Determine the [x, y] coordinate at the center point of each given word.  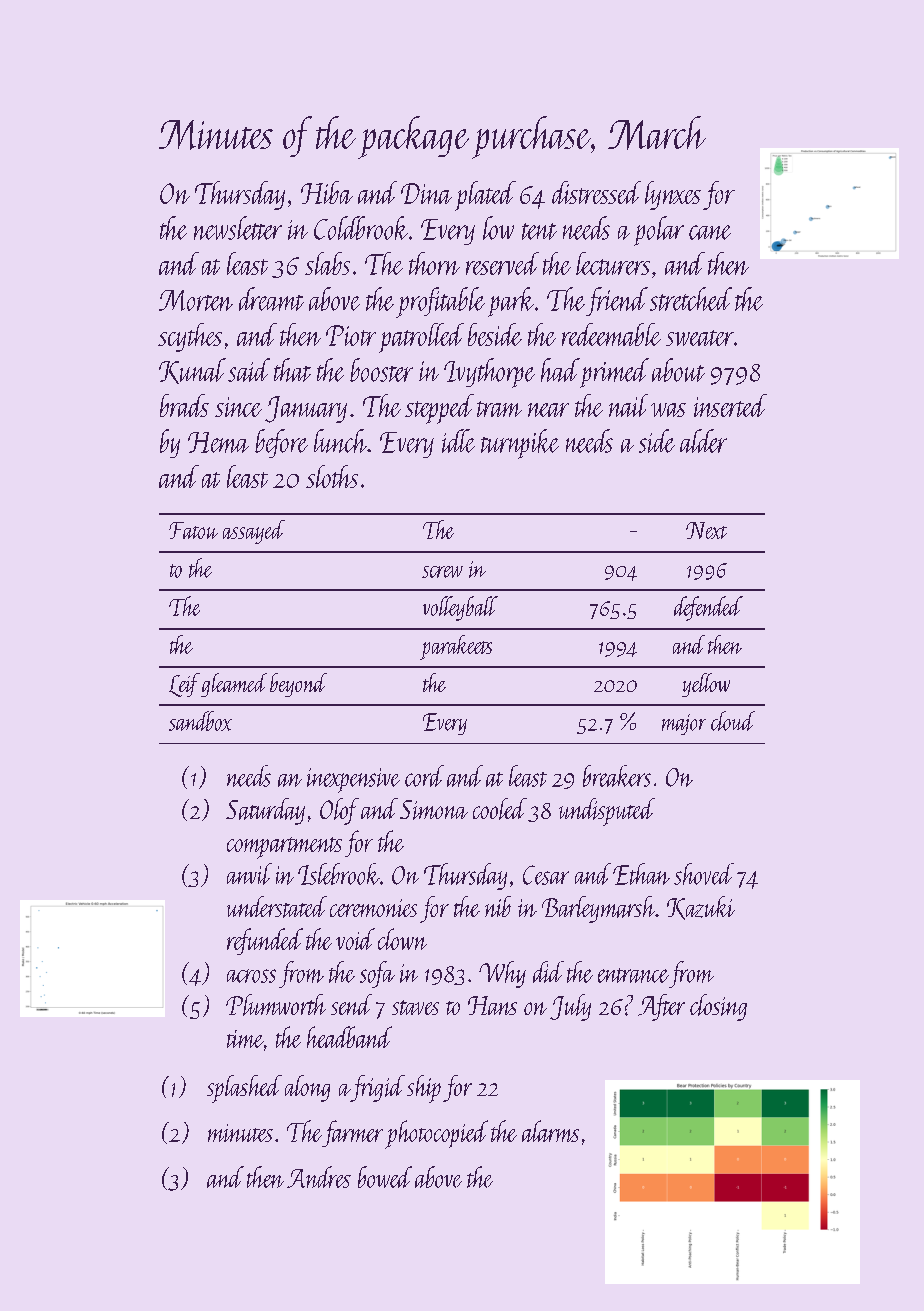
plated [485, 196]
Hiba [327, 192]
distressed [596, 192]
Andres [319, 1177]
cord [424, 776]
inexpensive [353, 780]
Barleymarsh [598, 909]
